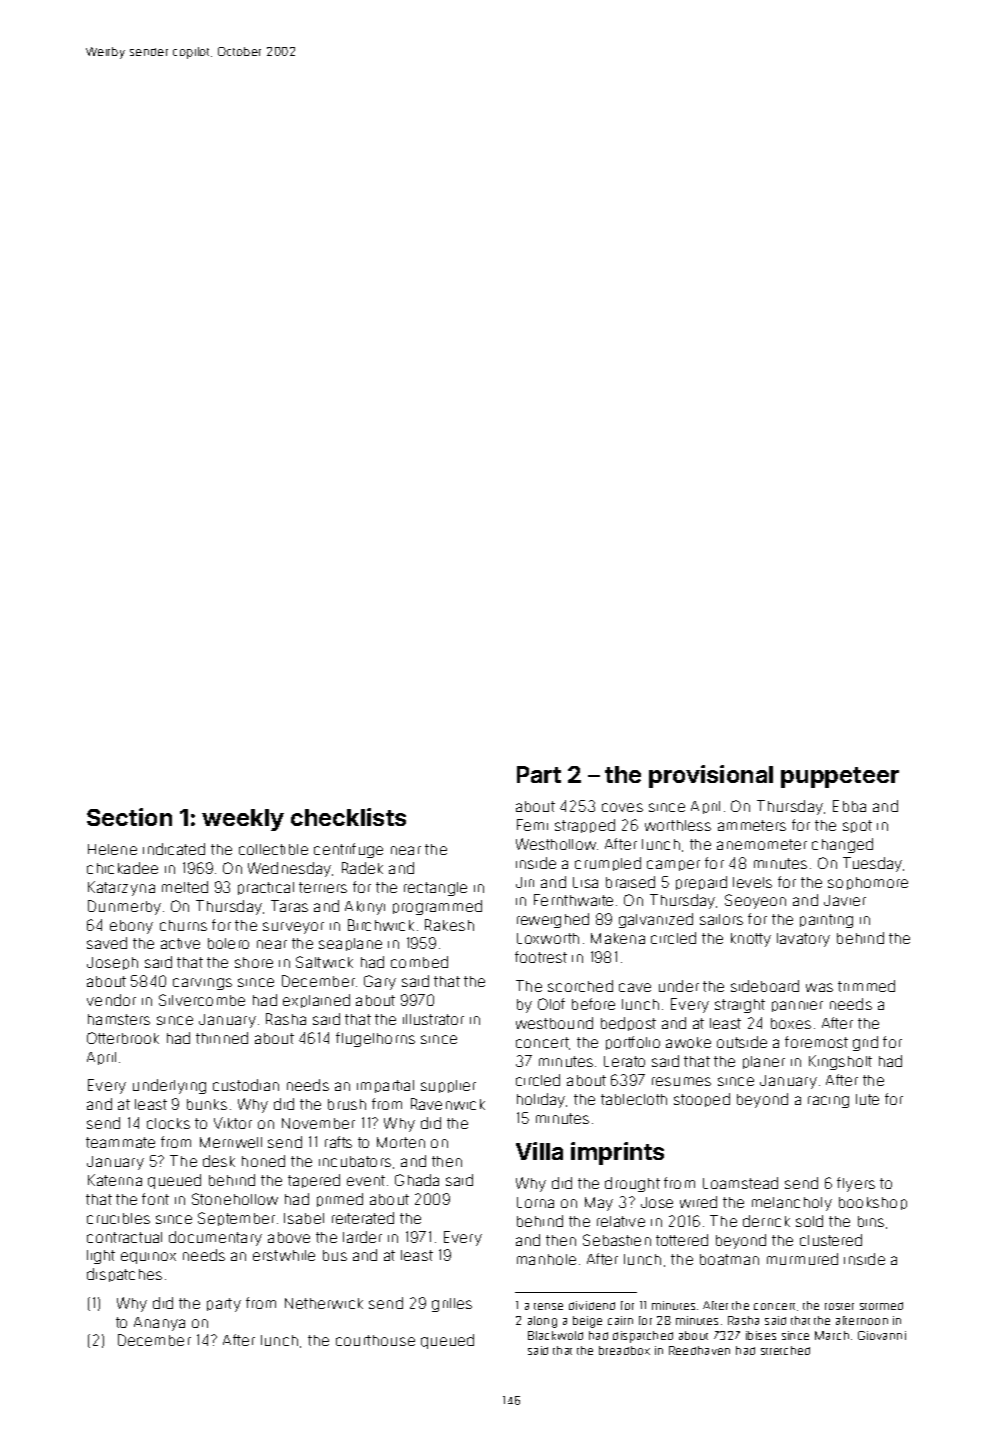 This document has height=1456, width=1005. What do you see at coordinates (624, 1061) in the document?
I see `Lerato` at bounding box center [624, 1061].
